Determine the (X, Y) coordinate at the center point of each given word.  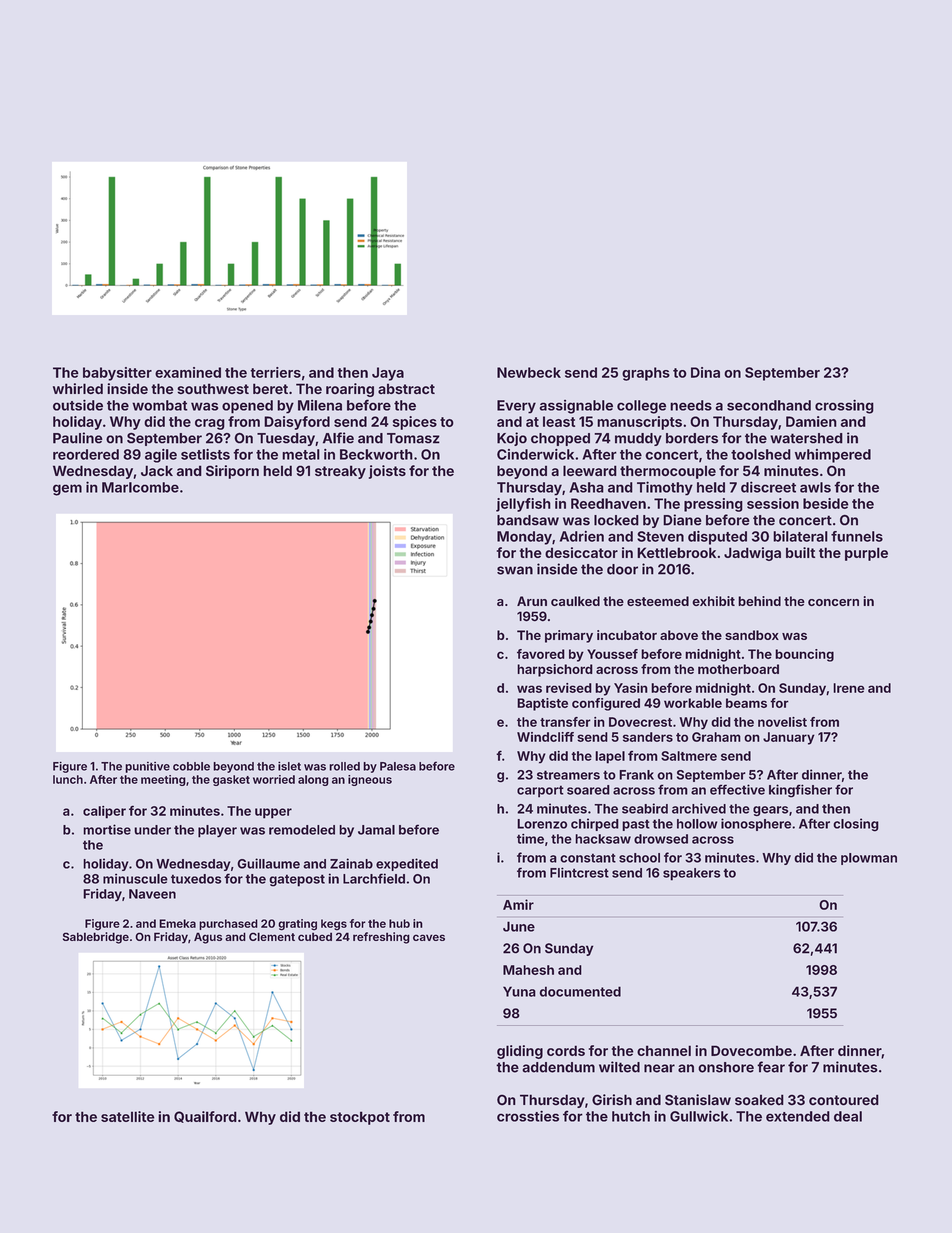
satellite (128, 1116)
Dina (705, 372)
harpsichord (555, 670)
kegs (334, 925)
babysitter (117, 374)
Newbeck (529, 372)
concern (833, 602)
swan (515, 570)
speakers (692, 874)
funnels (857, 536)
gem (67, 490)
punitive (147, 767)
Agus (208, 938)
